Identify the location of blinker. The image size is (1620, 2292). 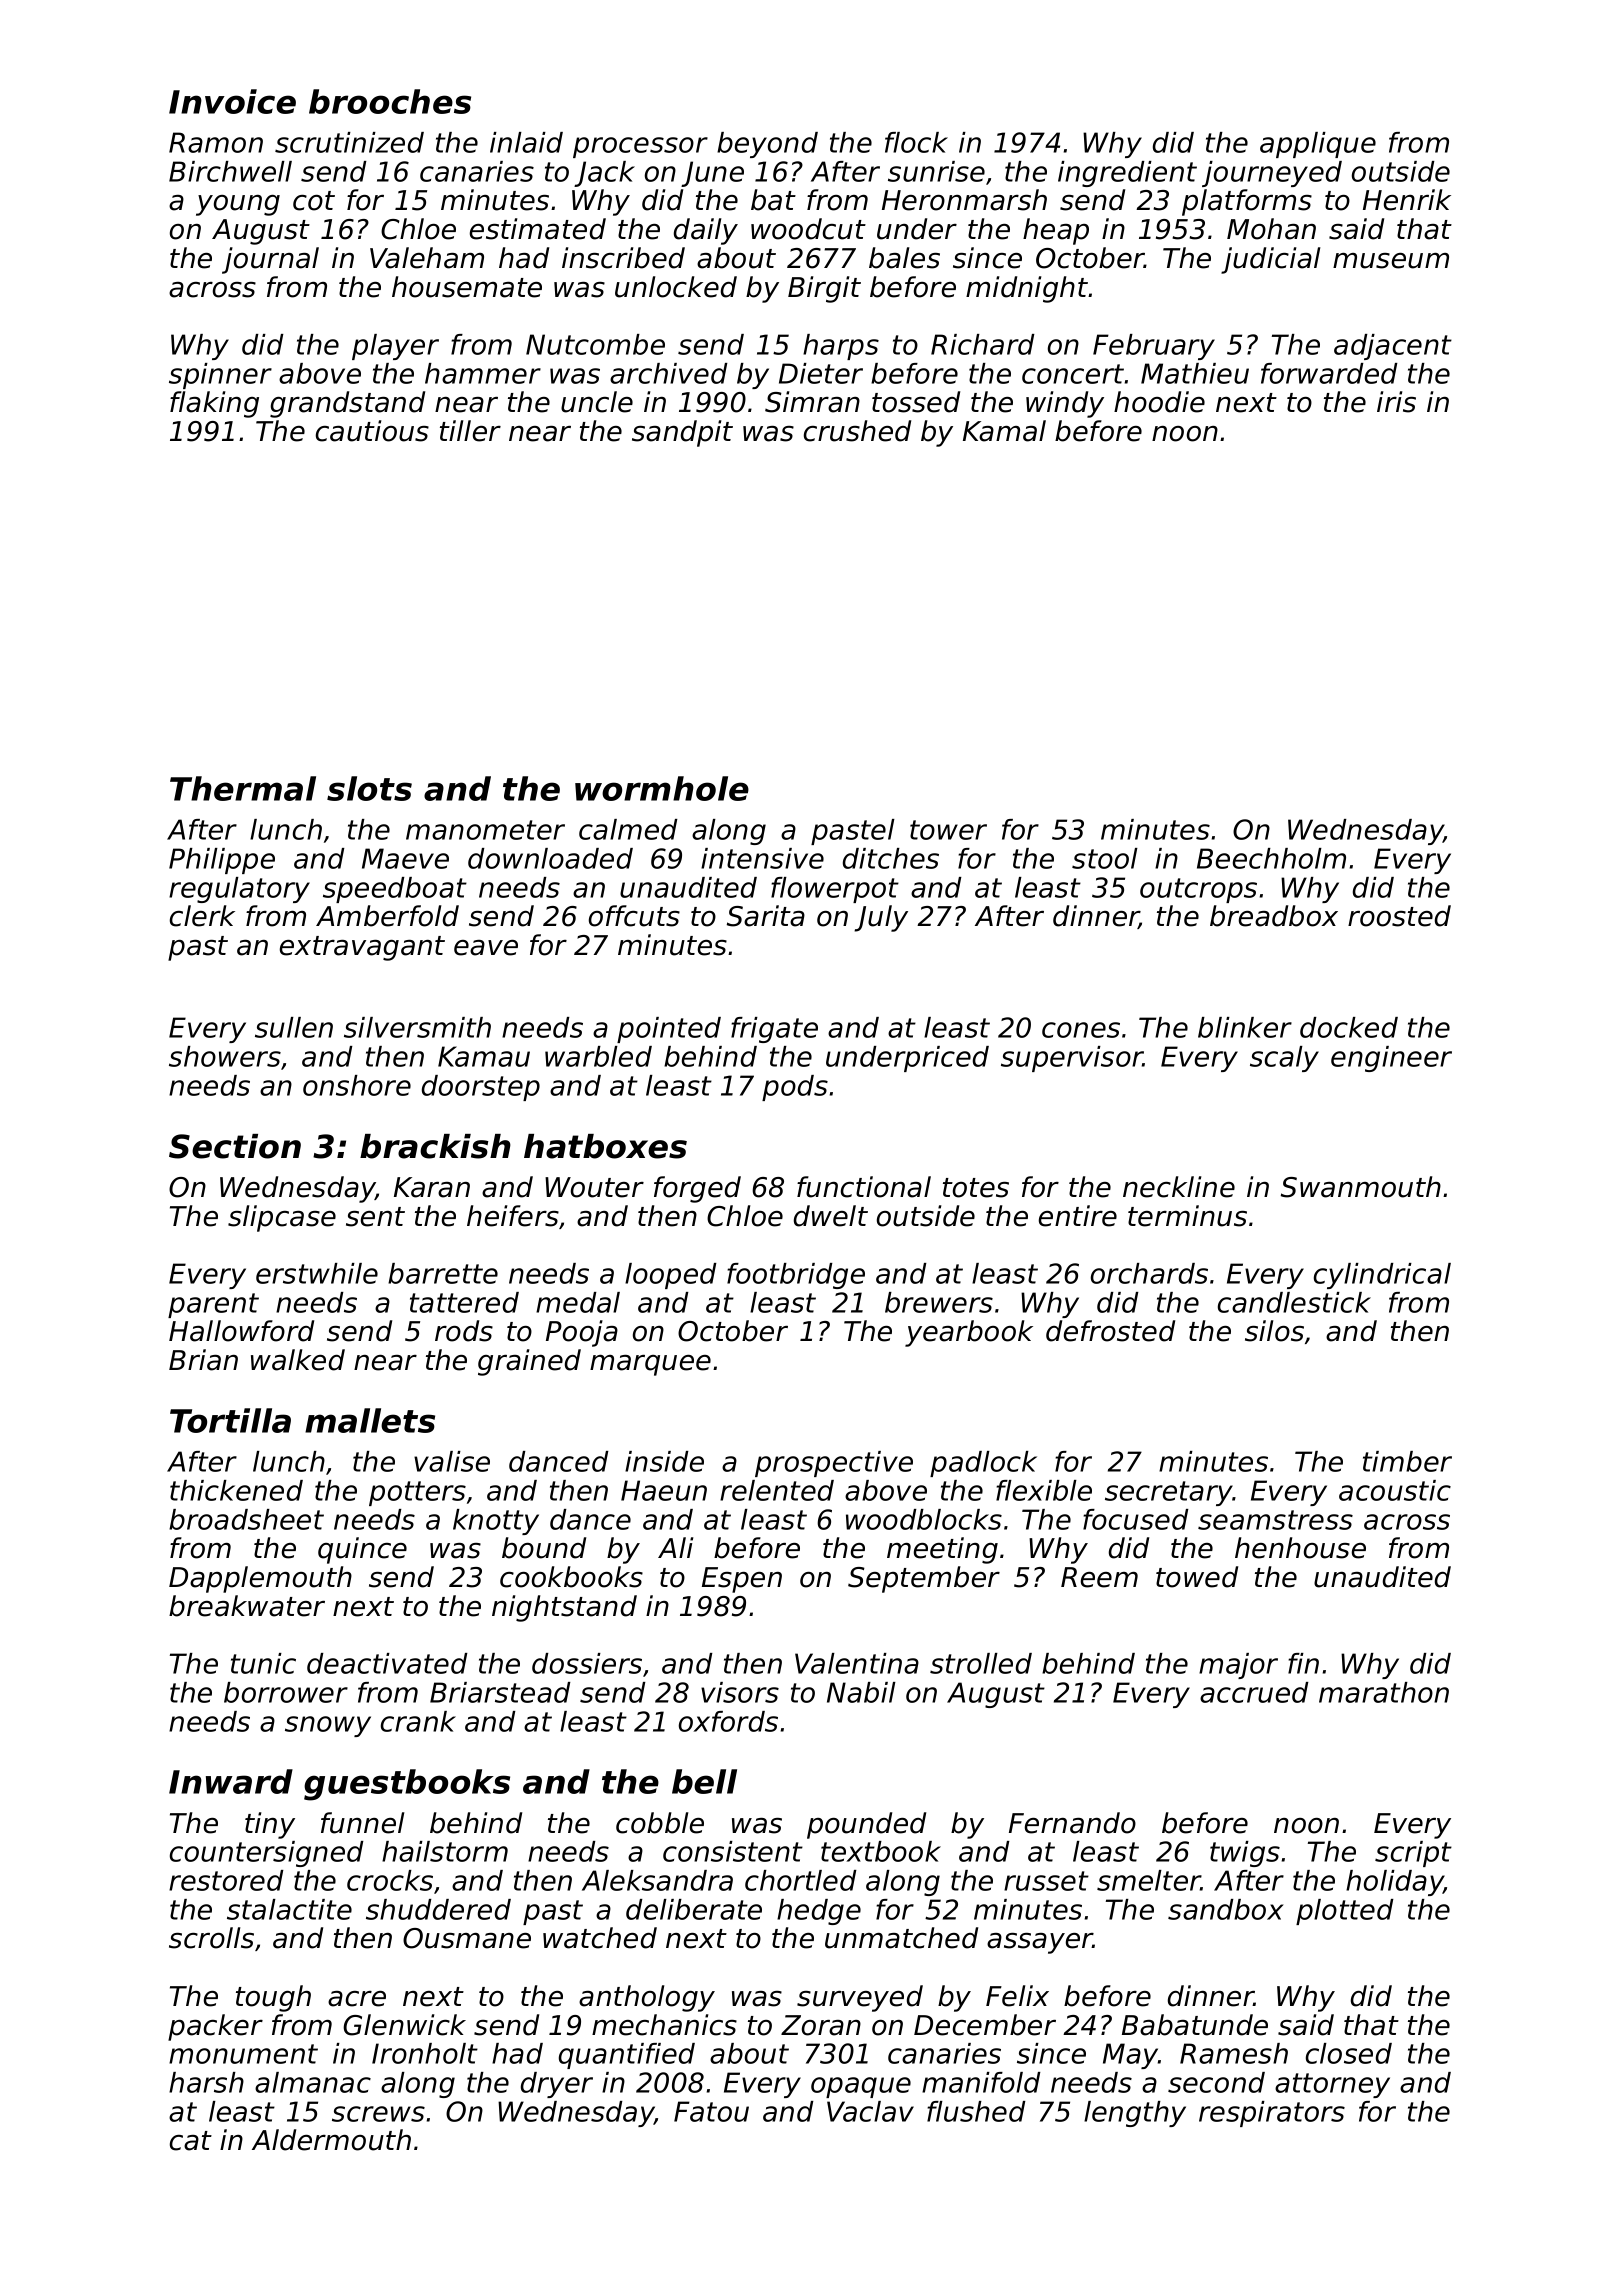
(1245, 1027).
